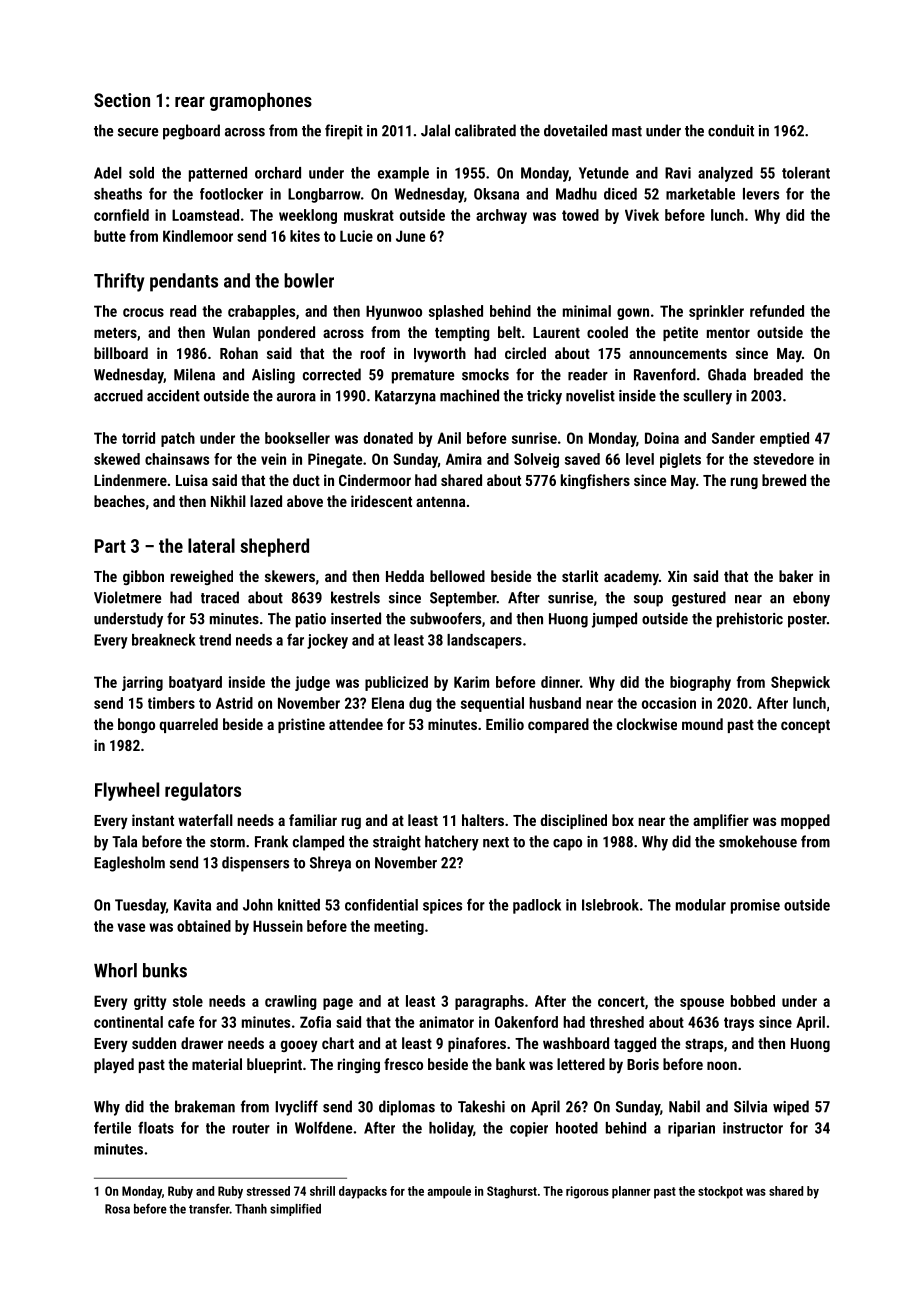  Describe the element at coordinates (614, 620) in the document. I see `jumped` at that location.
